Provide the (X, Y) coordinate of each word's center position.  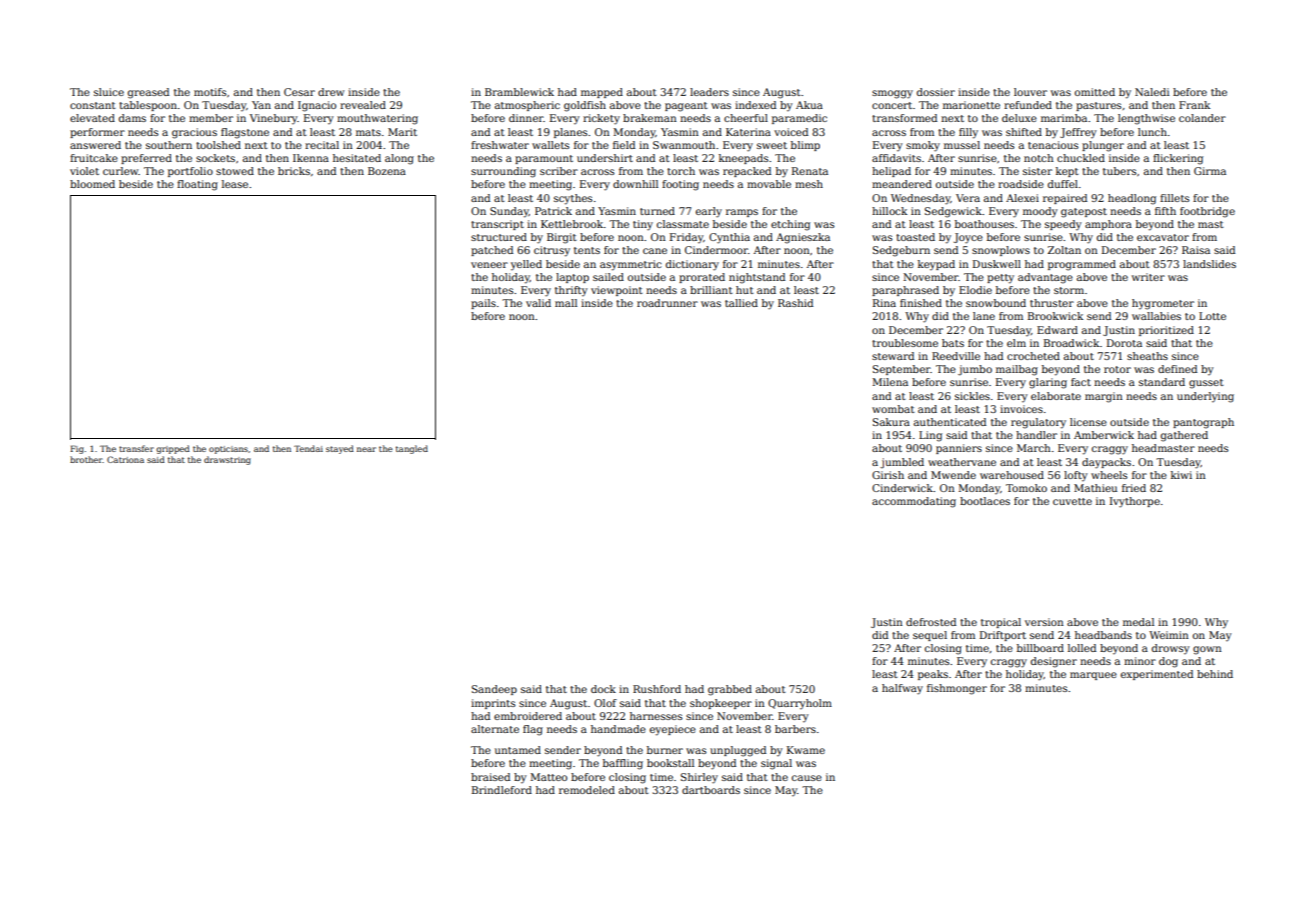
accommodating (914, 502)
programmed (1082, 265)
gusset (1206, 384)
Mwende (953, 475)
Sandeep (494, 690)
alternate (495, 729)
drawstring (227, 460)
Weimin (1169, 635)
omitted (1095, 92)
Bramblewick (519, 92)
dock (603, 689)
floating (197, 185)
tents (587, 250)
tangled (412, 449)
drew (331, 92)
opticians (228, 450)
